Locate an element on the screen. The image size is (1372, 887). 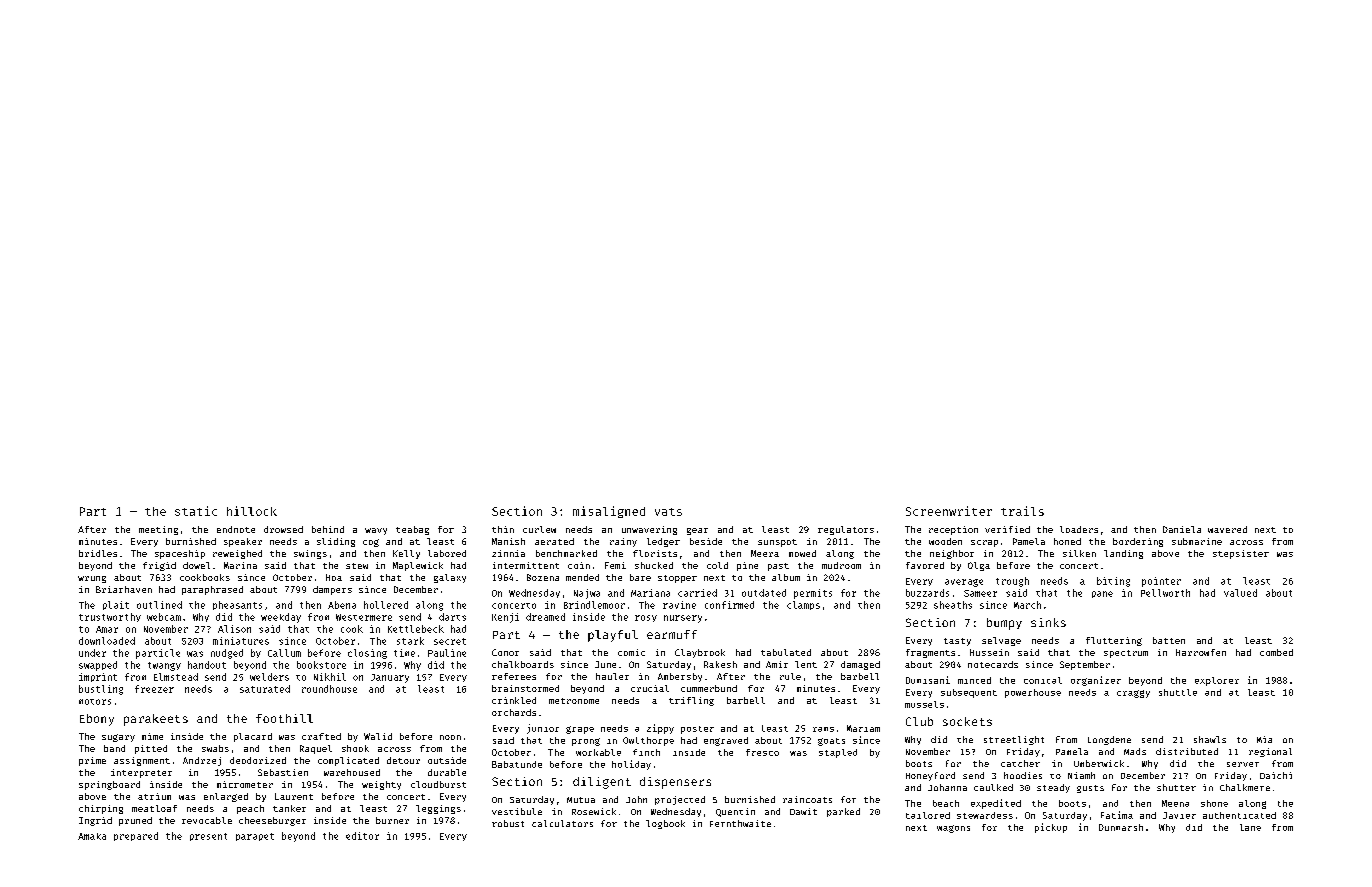
craggy is located at coordinates (1133, 694).
